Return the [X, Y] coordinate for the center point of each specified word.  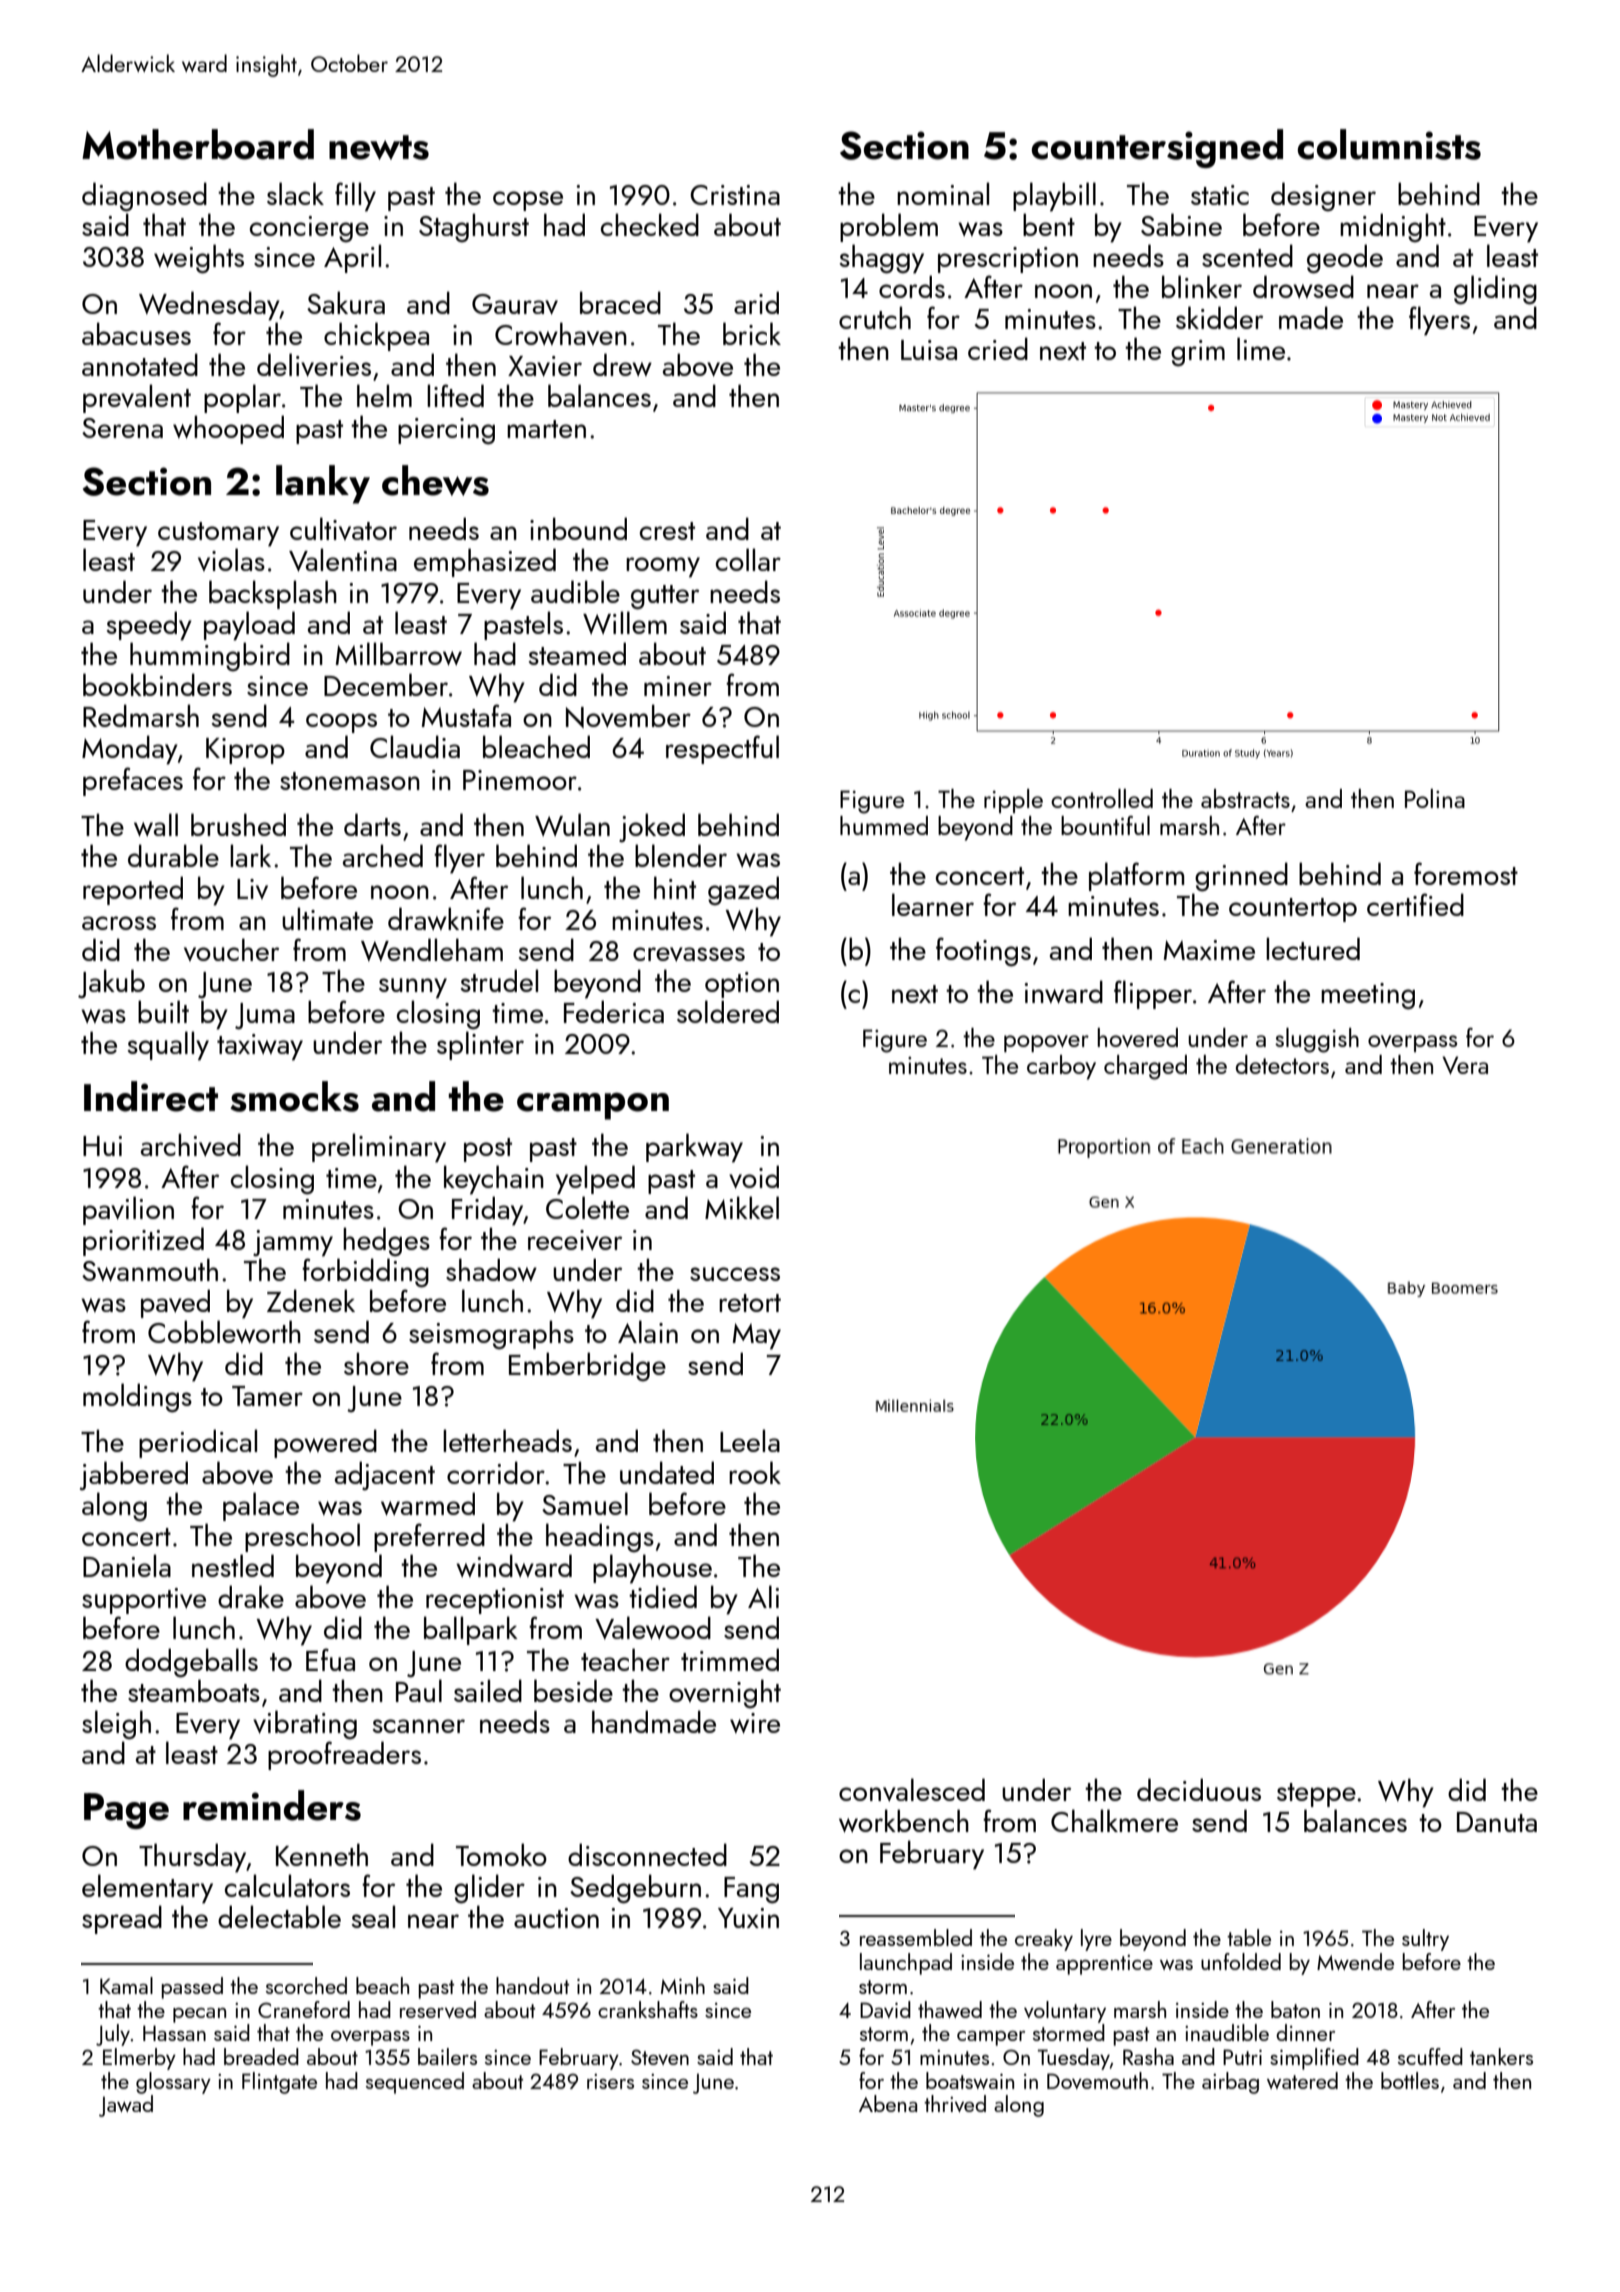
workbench [904, 1821]
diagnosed [144, 197]
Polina [1435, 798]
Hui [102, 1146]
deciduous [1199, 1789]
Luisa [929, 350]
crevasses [689, 954]
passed [192, 1988]
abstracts [1245, 798]
